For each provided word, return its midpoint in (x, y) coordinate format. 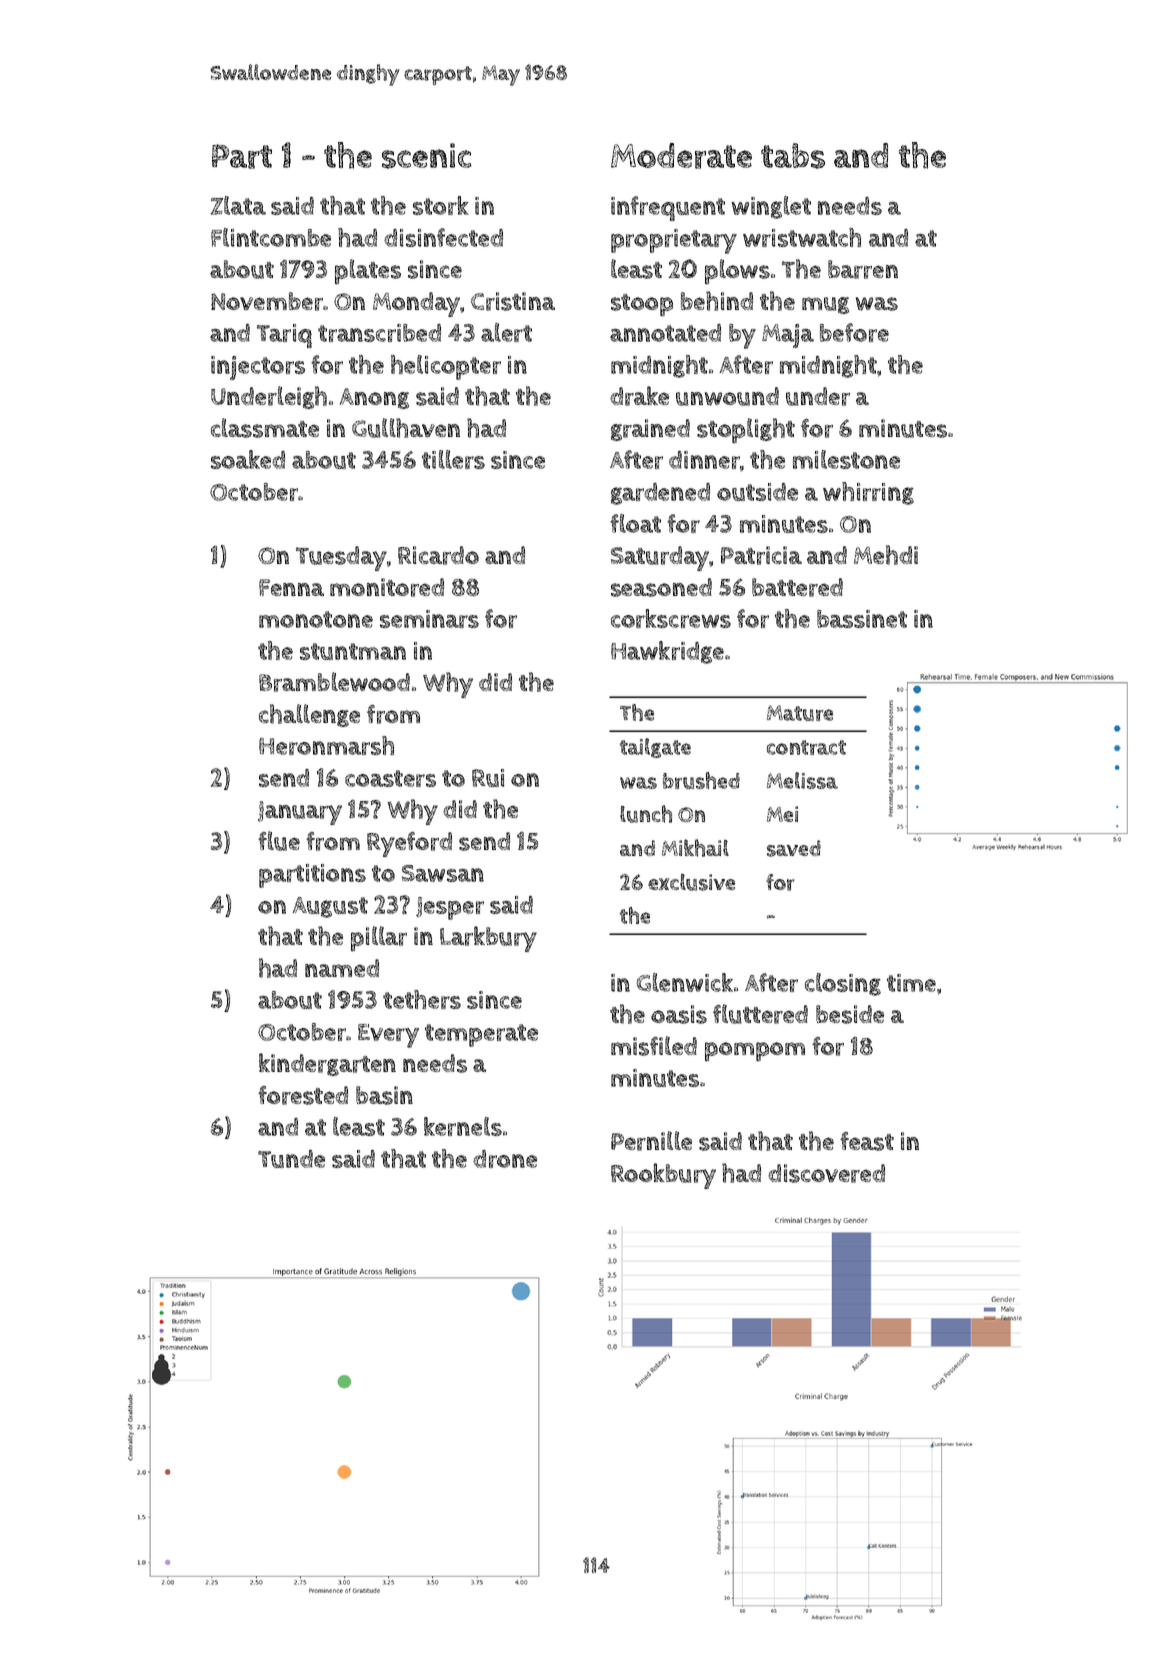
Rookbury (663, 1176)
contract (806, 747)
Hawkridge (667, 652)
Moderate (681, 156)
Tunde (291, 1159)
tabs (793, 156)
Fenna (291, 587)
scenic (427, 156)
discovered (826, 1173)
